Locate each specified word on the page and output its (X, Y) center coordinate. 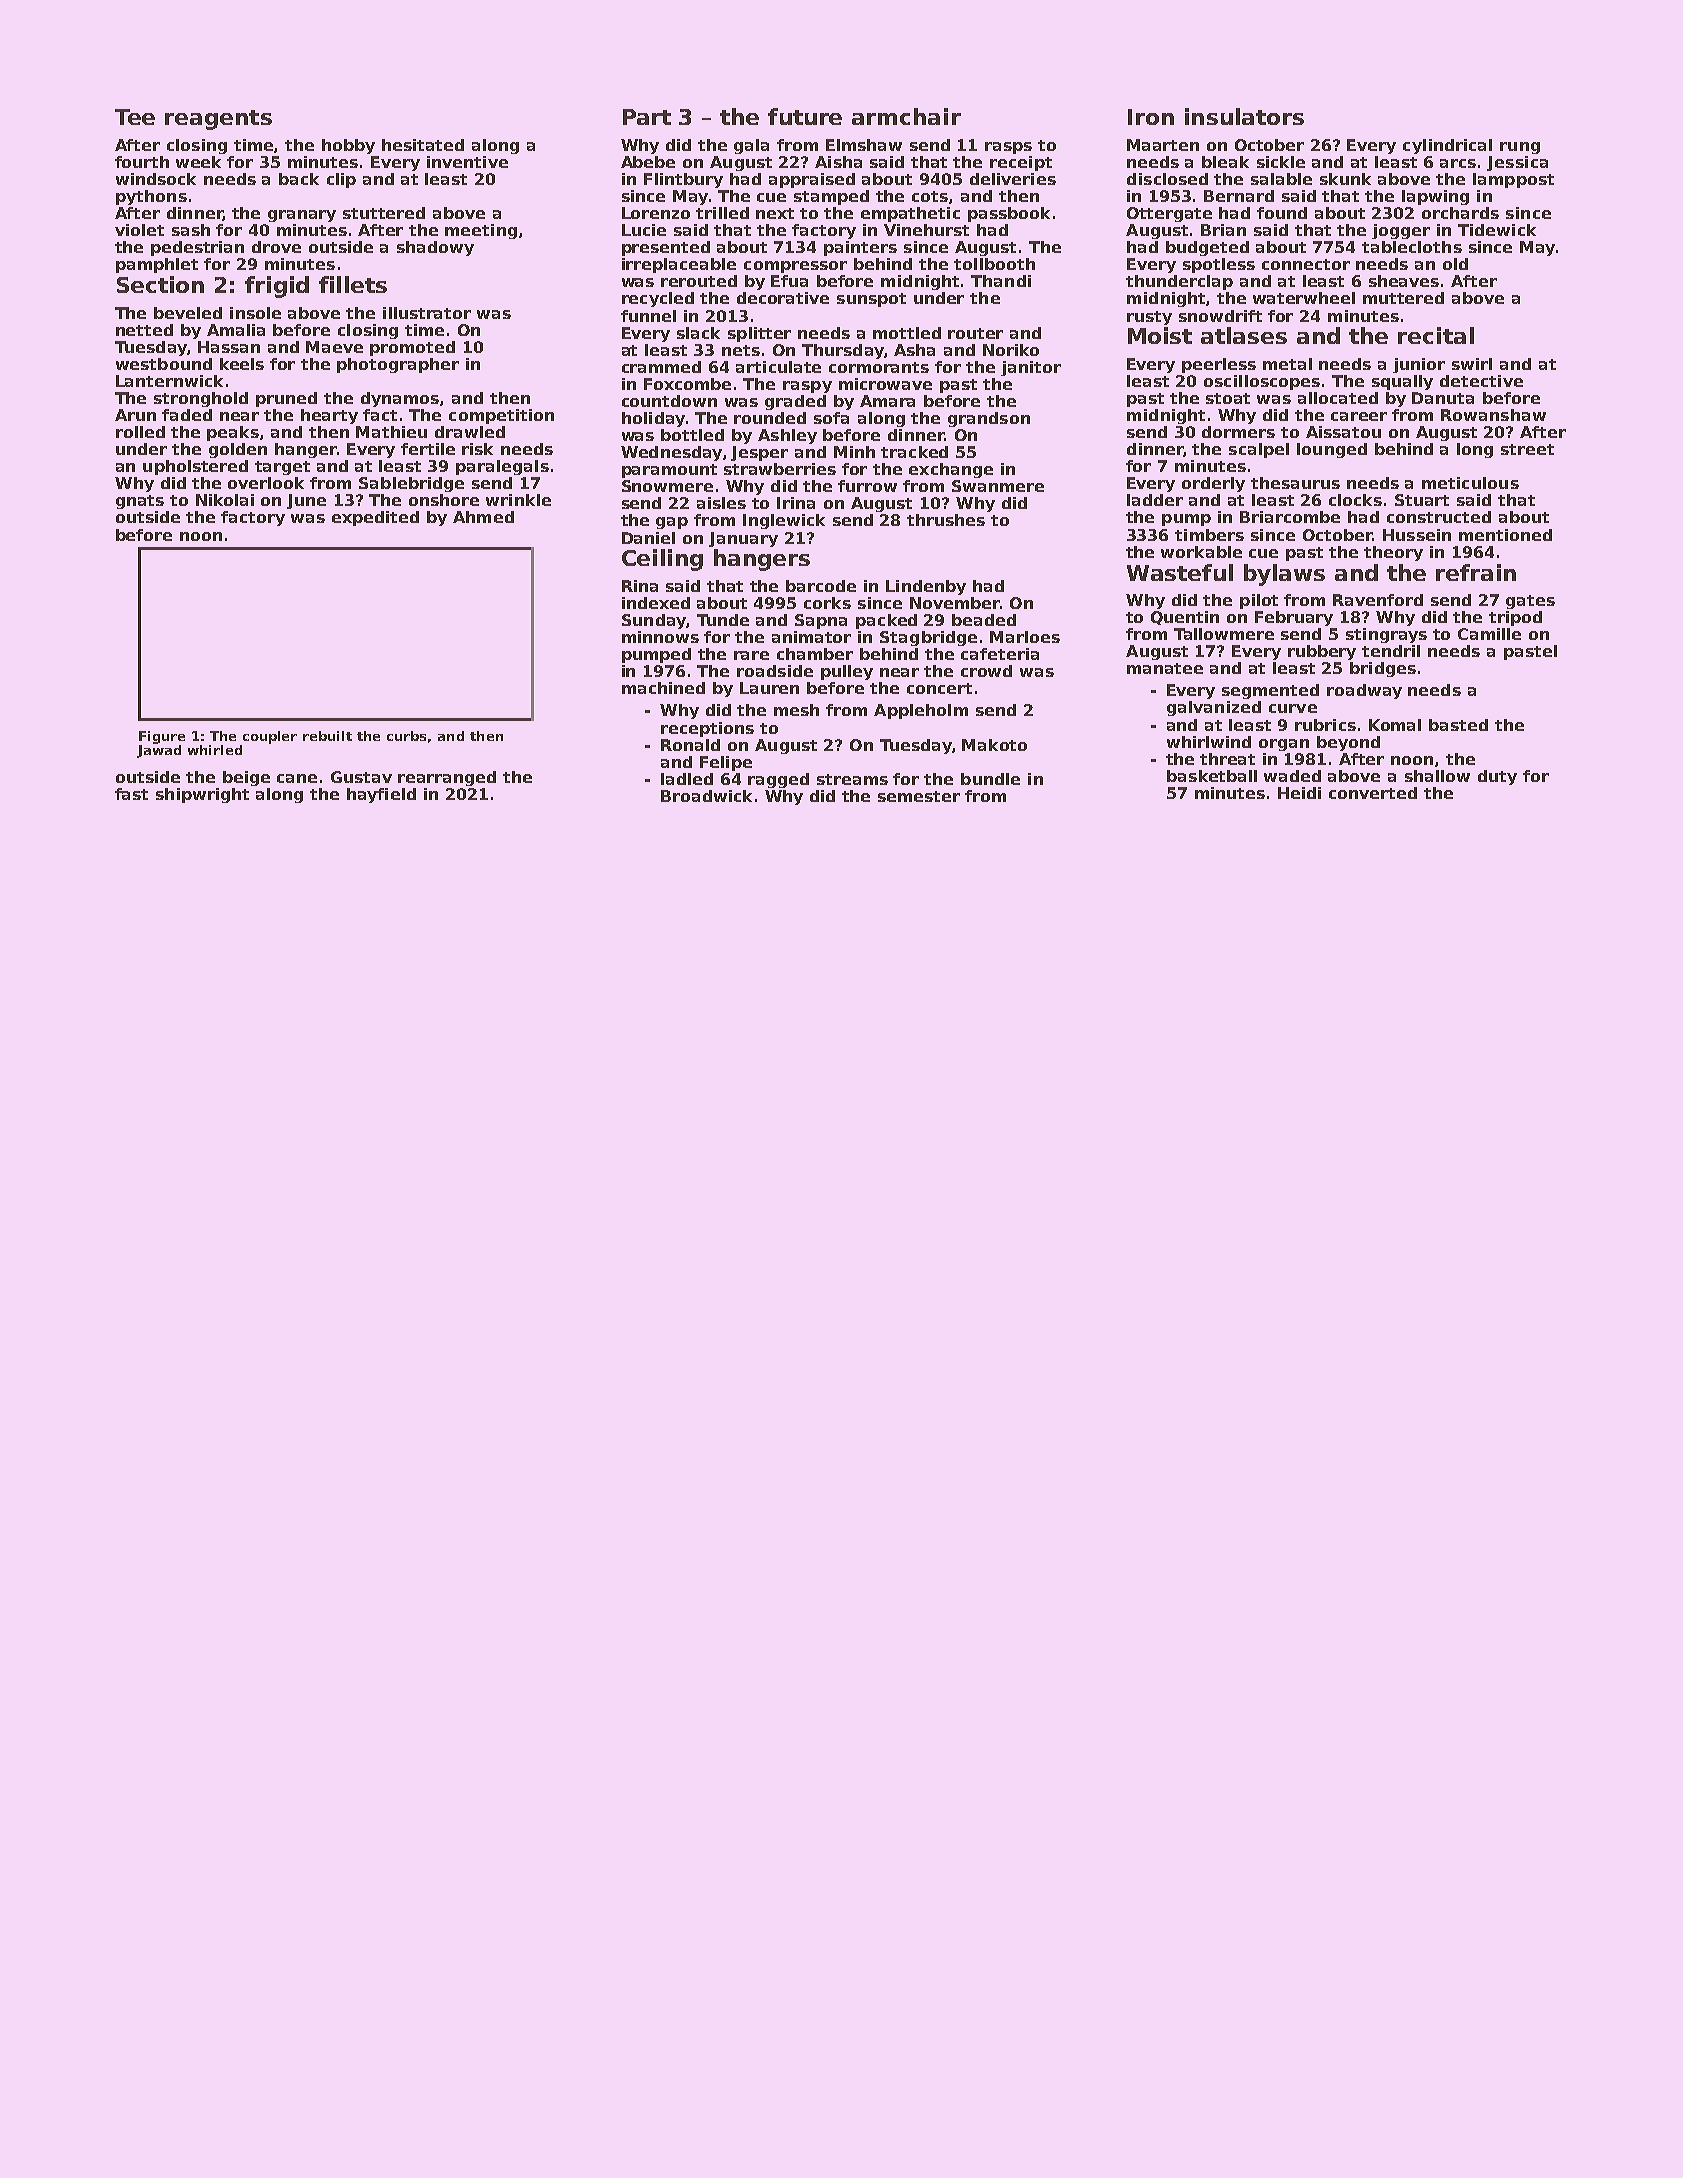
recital (1436, 335)
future (805, 116)
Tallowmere (1224, 634)
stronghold (201, 399)
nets (741, 350)
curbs (406, 736)
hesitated (423, 145)
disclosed (1167, 179)
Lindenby (926, 587)
